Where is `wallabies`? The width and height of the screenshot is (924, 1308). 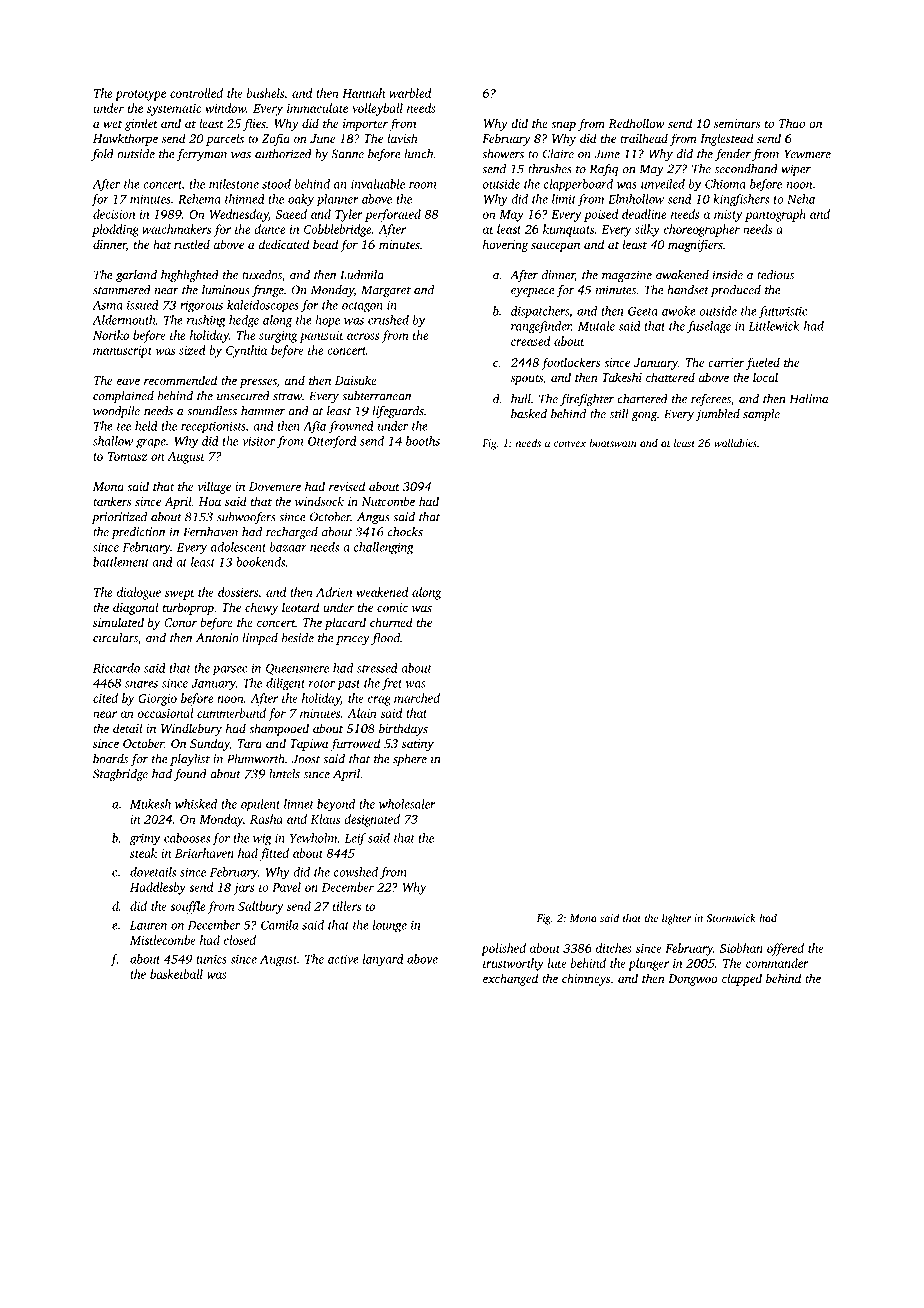 wallabies is located at coordinates (735, 442).
